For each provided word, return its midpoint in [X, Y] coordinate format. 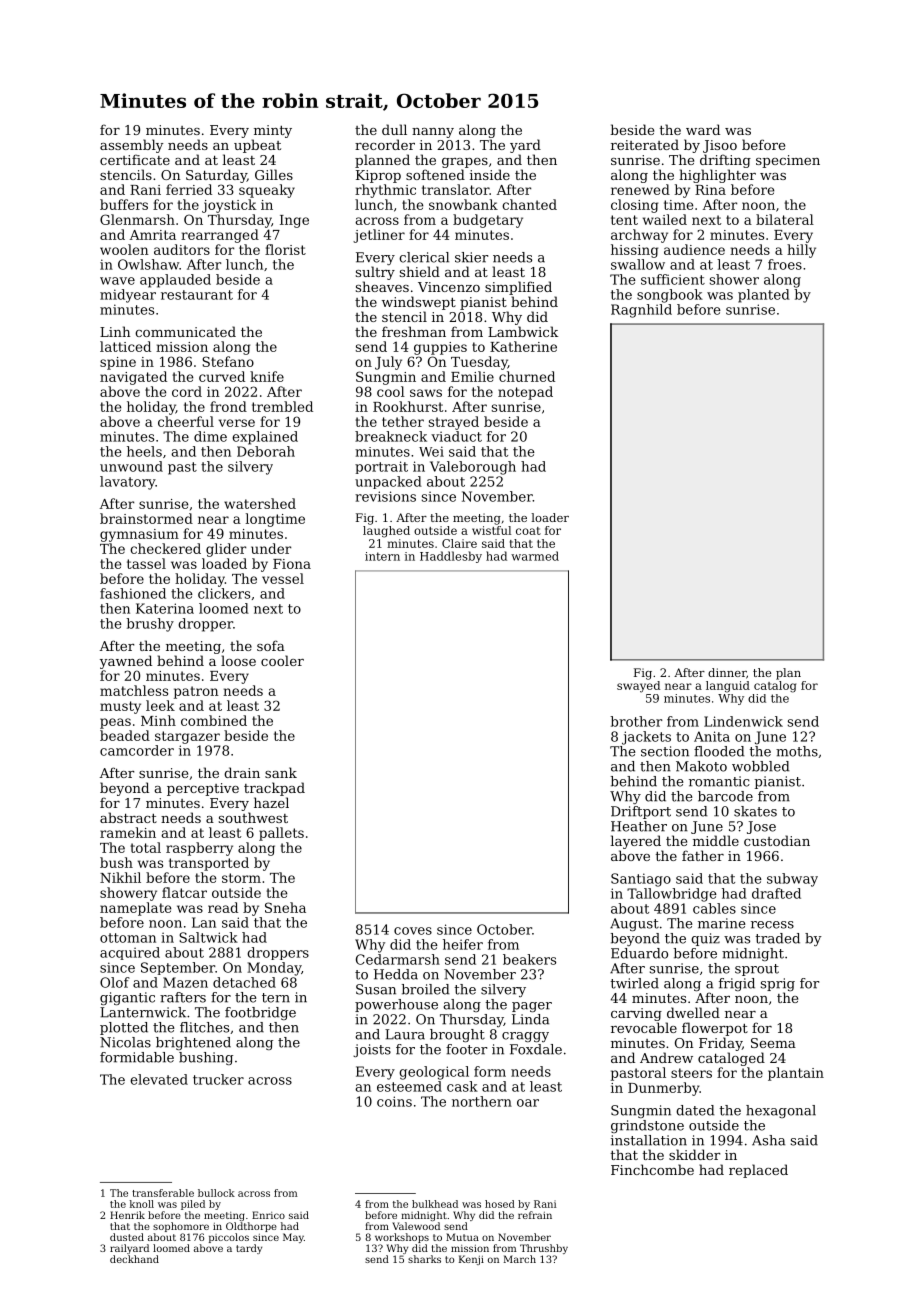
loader [550, 517]
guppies [440, 348]
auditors [182, 249]
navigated [133, 378]
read [223, 907]
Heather [639, 826]
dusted [127, 1237]
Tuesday [479, 363]
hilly [801, 251]
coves [413, 931]
